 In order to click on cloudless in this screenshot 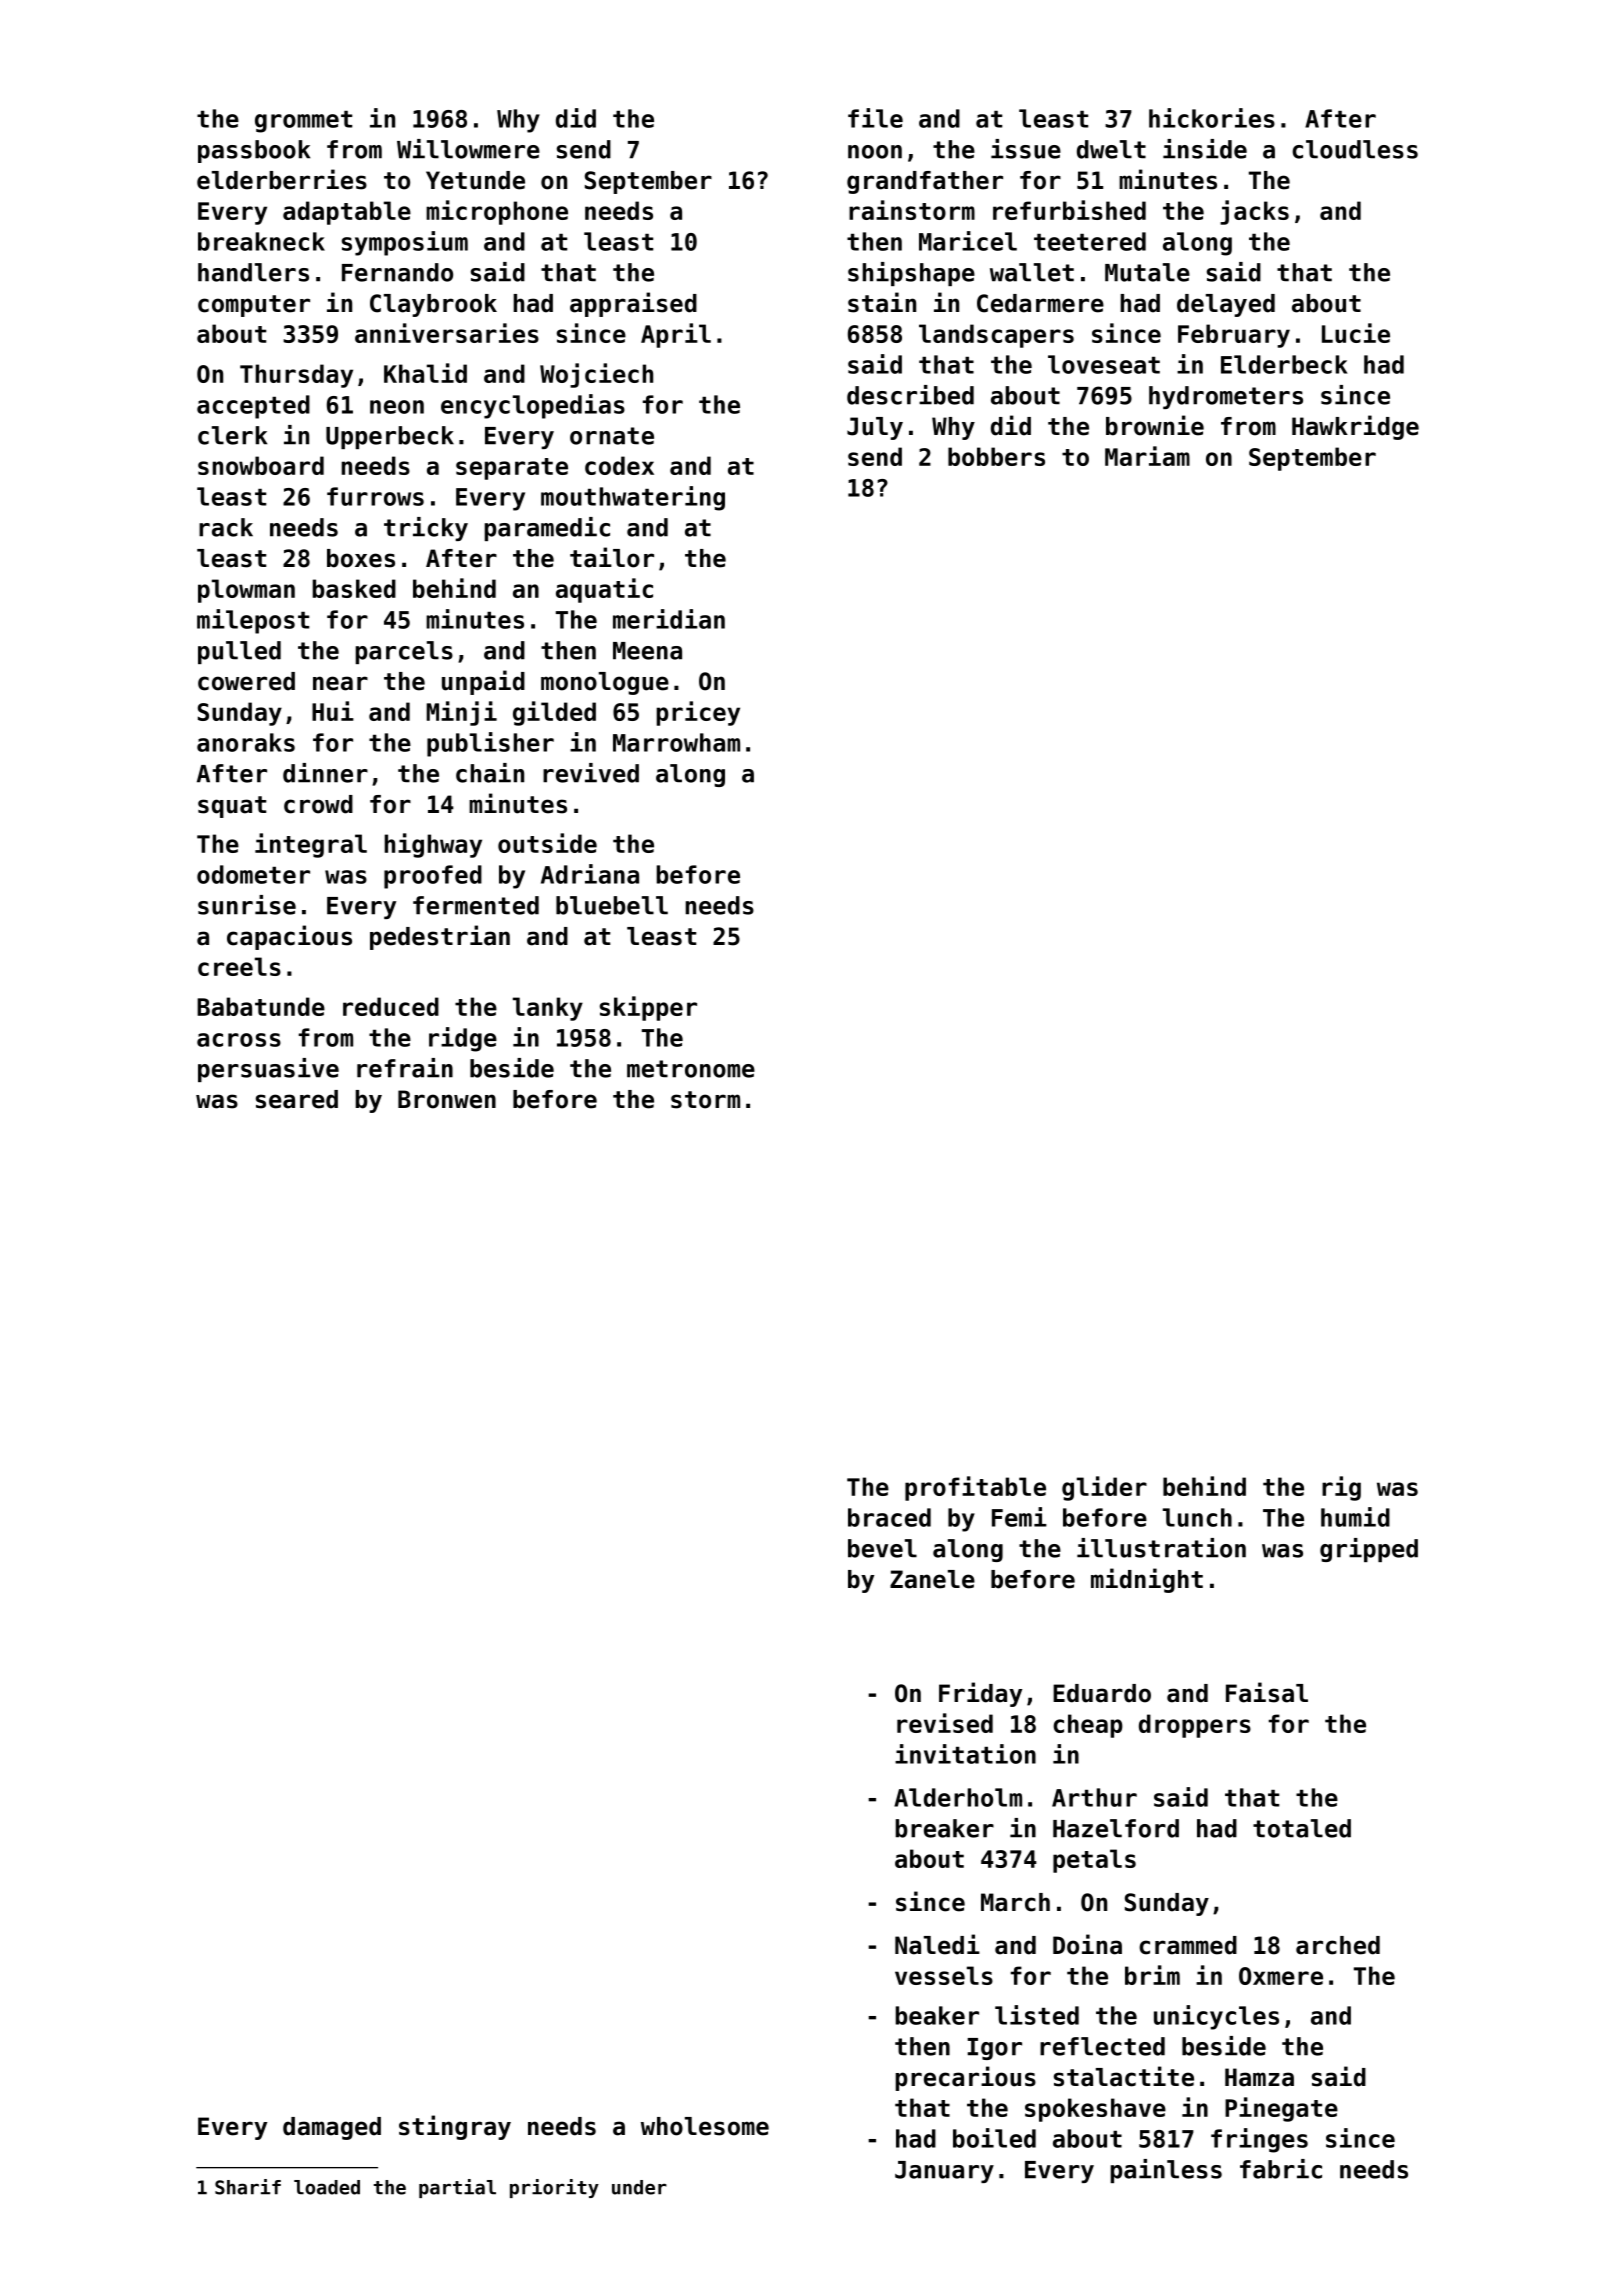, I will do `click(1355, 149)`.
